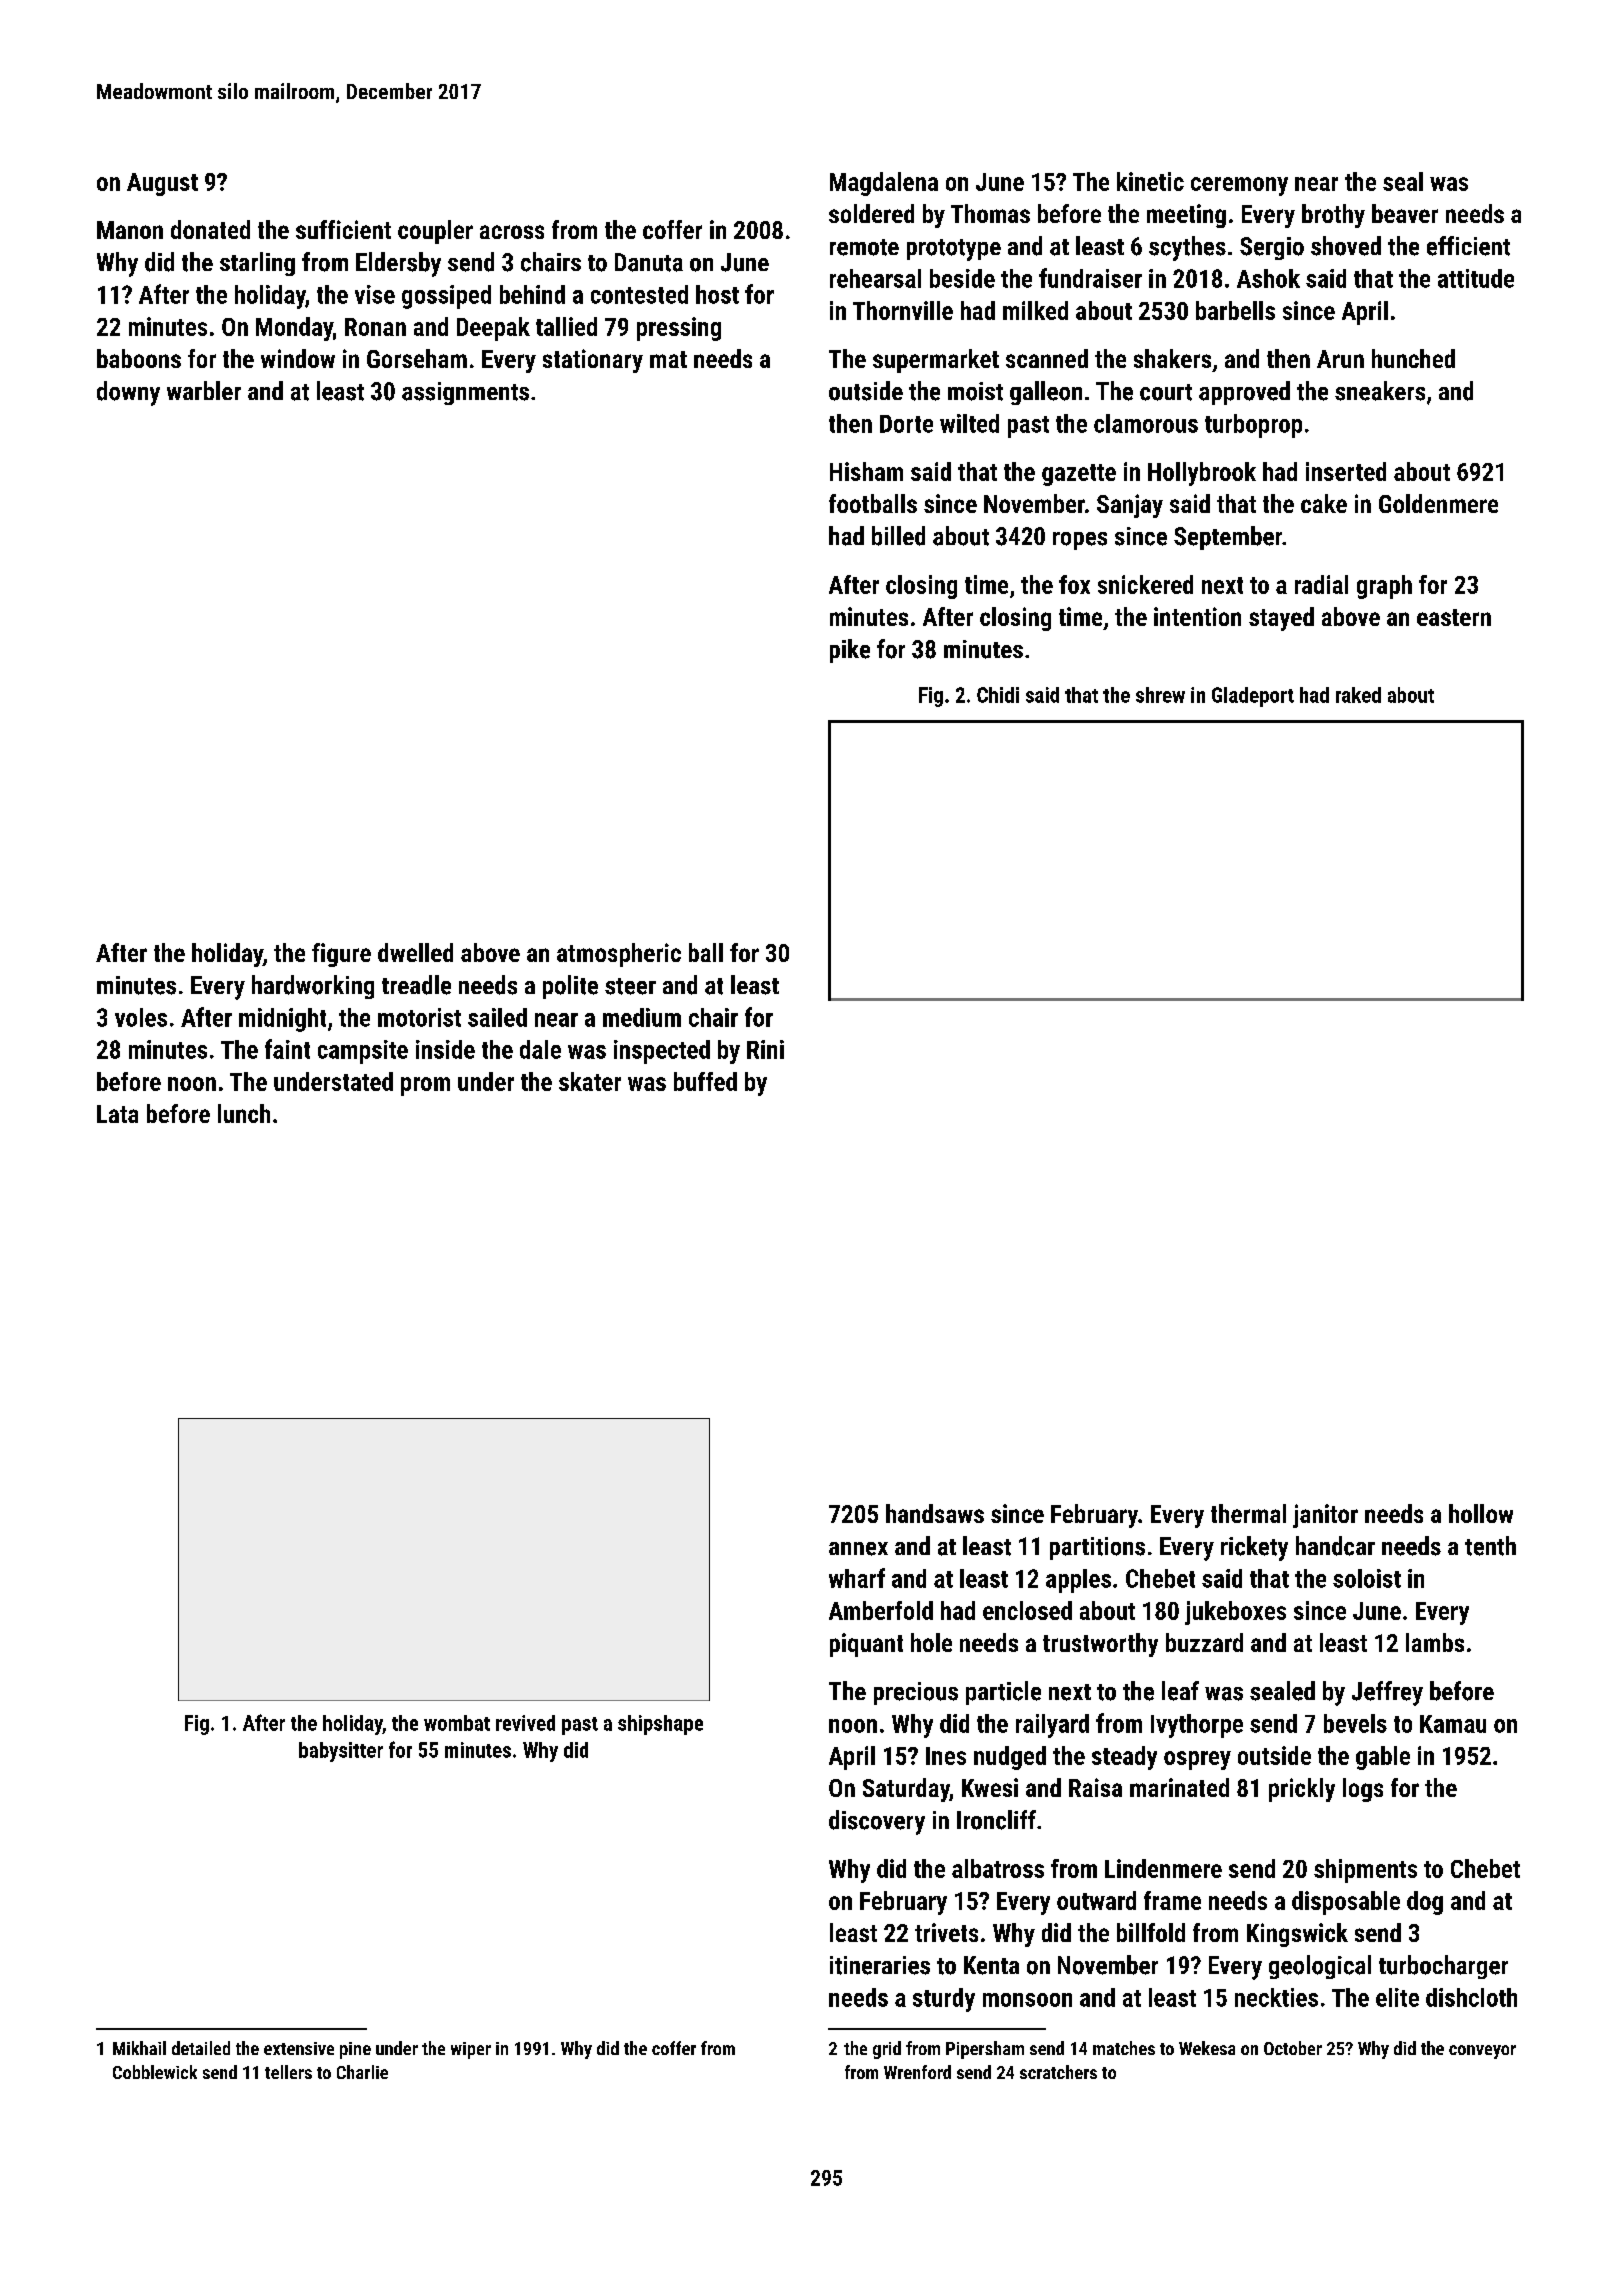 Image resolution: width=1620 pixels, height=2292 pixels. I want to click on billed, so click(898, 536).
